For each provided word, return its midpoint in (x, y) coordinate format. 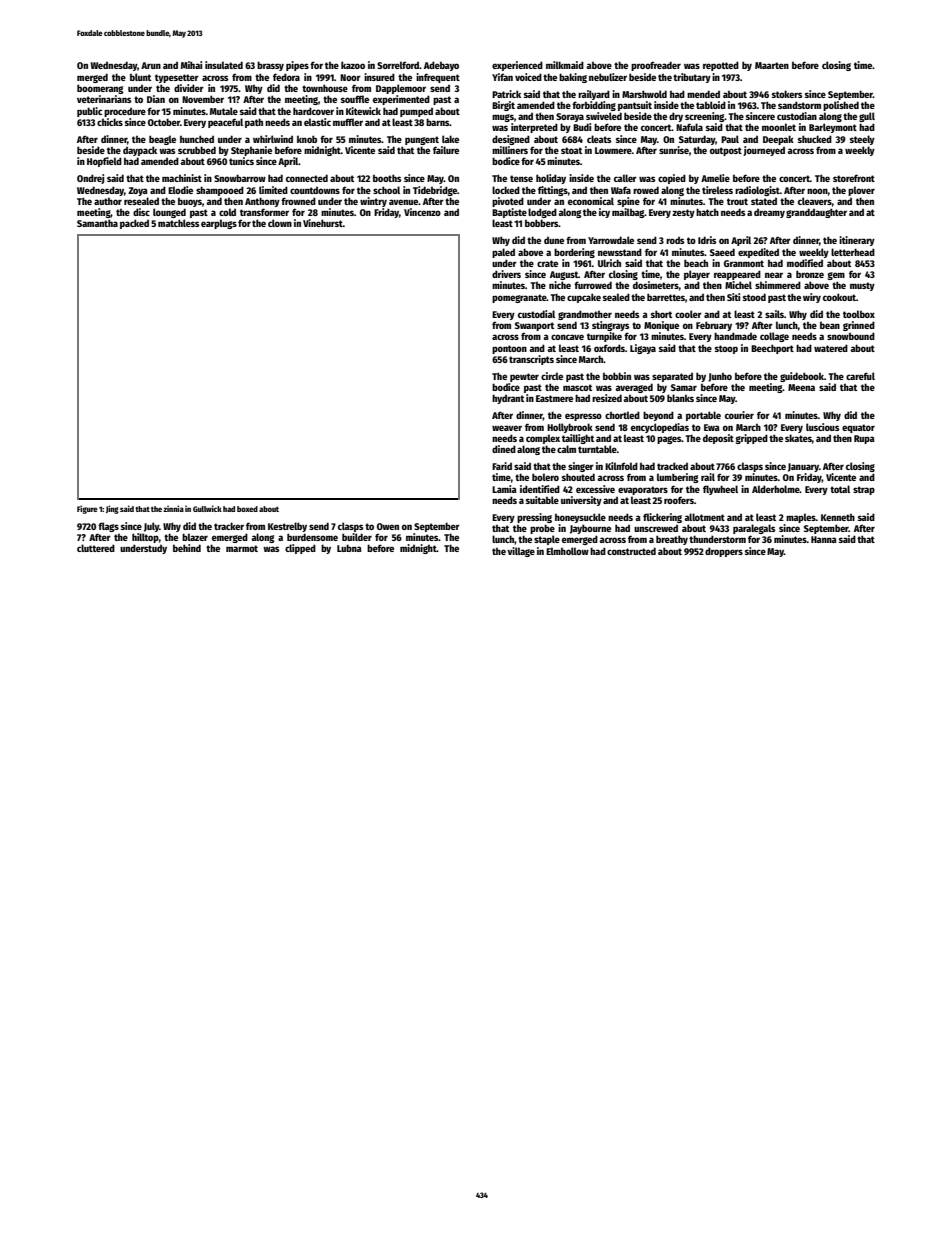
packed (134, 224)
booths (387, 178)
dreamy (769, 213)
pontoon (509, 349)
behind (187, 548)
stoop (726, 349)
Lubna (349, 548)
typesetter (177, 78)
